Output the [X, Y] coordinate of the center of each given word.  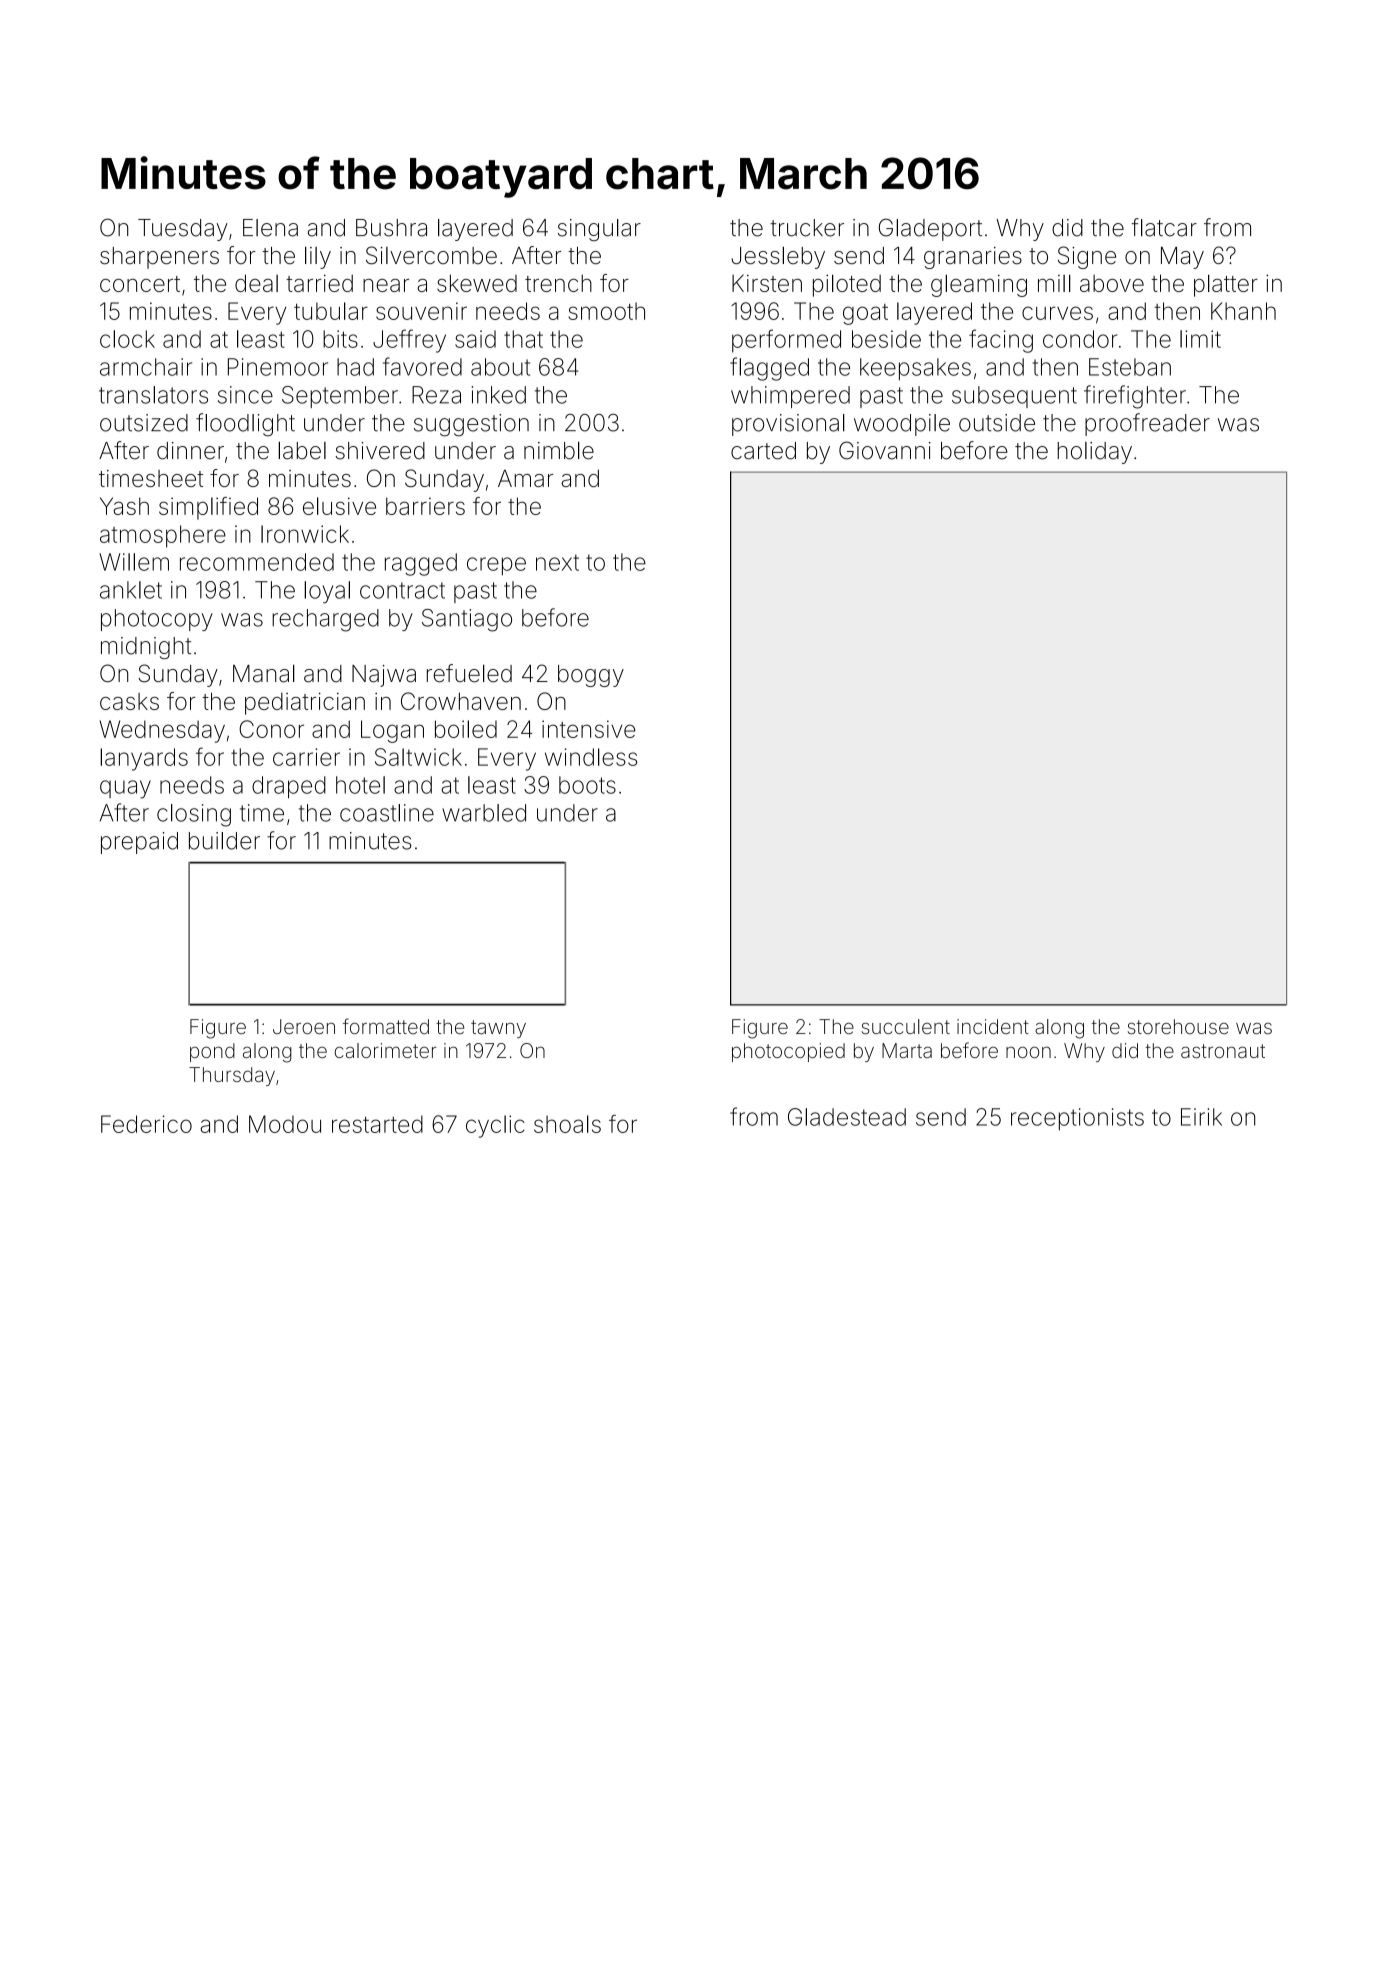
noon [1028, 1052]
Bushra [391, 228]
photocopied [788, 1052]
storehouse [1178, 1026]
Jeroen [304, 1026]
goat [865, 314]
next [557, 562]
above [1112, 283]
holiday [1095, 453]
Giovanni [885, 450]
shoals [567, 1124]
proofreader [1147, 424]
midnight [146, 648]
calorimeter [385, 1050]
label [302, 450]
